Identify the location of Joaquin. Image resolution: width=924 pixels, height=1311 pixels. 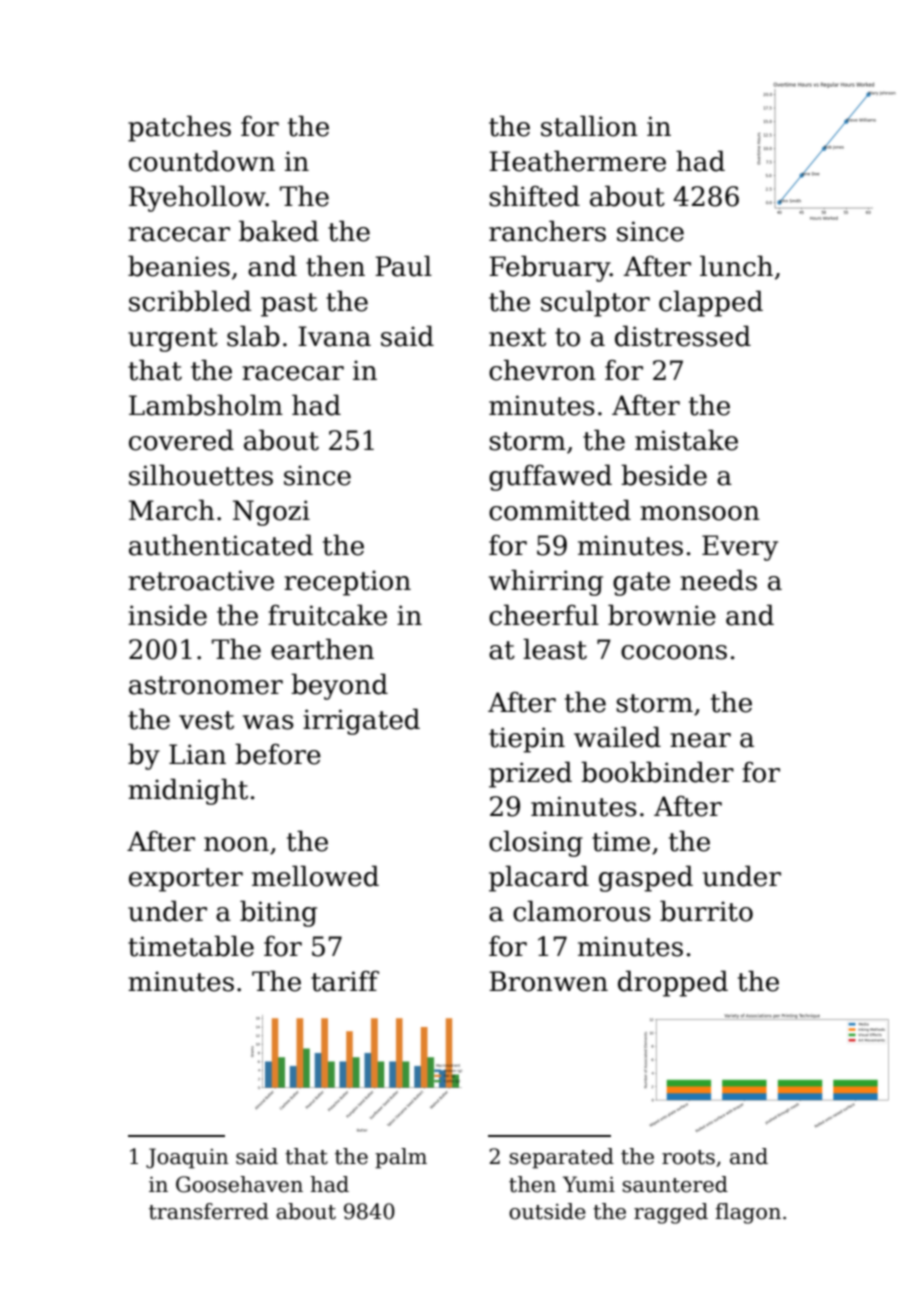
(187, 1158).
